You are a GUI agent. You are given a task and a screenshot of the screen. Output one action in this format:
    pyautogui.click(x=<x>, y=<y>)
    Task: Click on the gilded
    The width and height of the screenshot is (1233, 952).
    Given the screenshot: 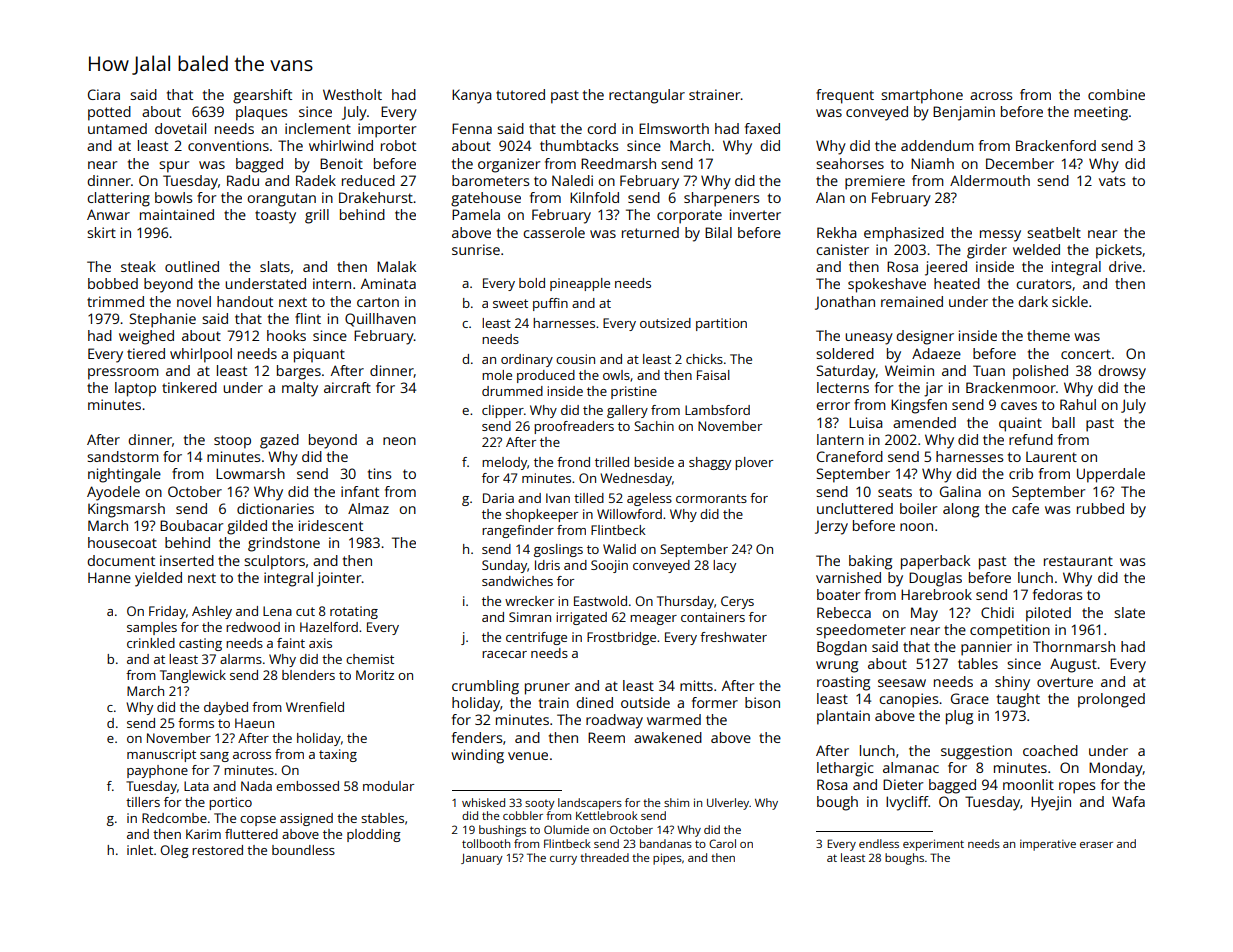 What is the action you would take?
    pyautogui.click(x=247, y=527)
